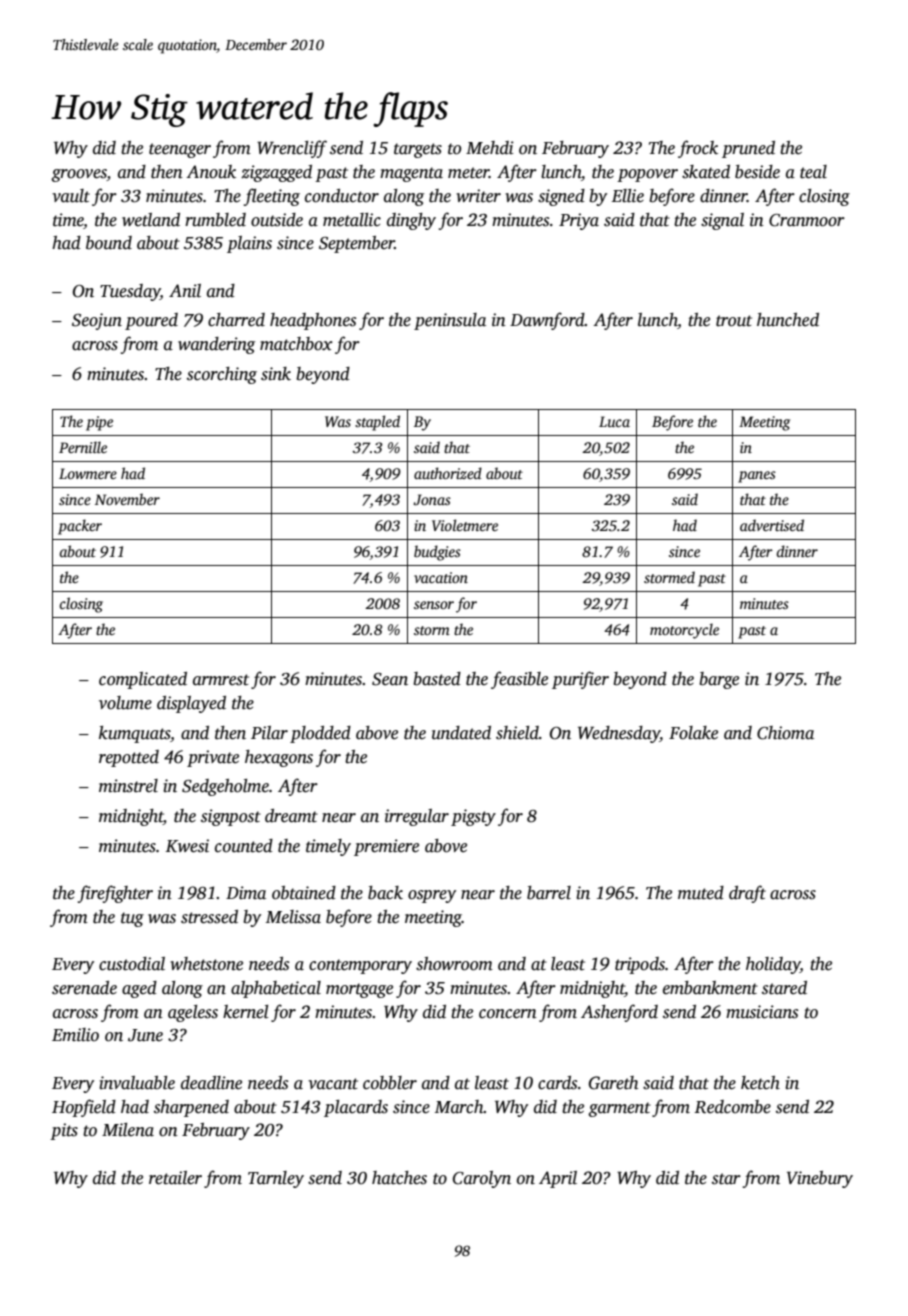 The image size is (908, 1316). What do you see at coordinates (79, 175) in the screenshot?
I see `grooves` at bounding box center [79, 175].
